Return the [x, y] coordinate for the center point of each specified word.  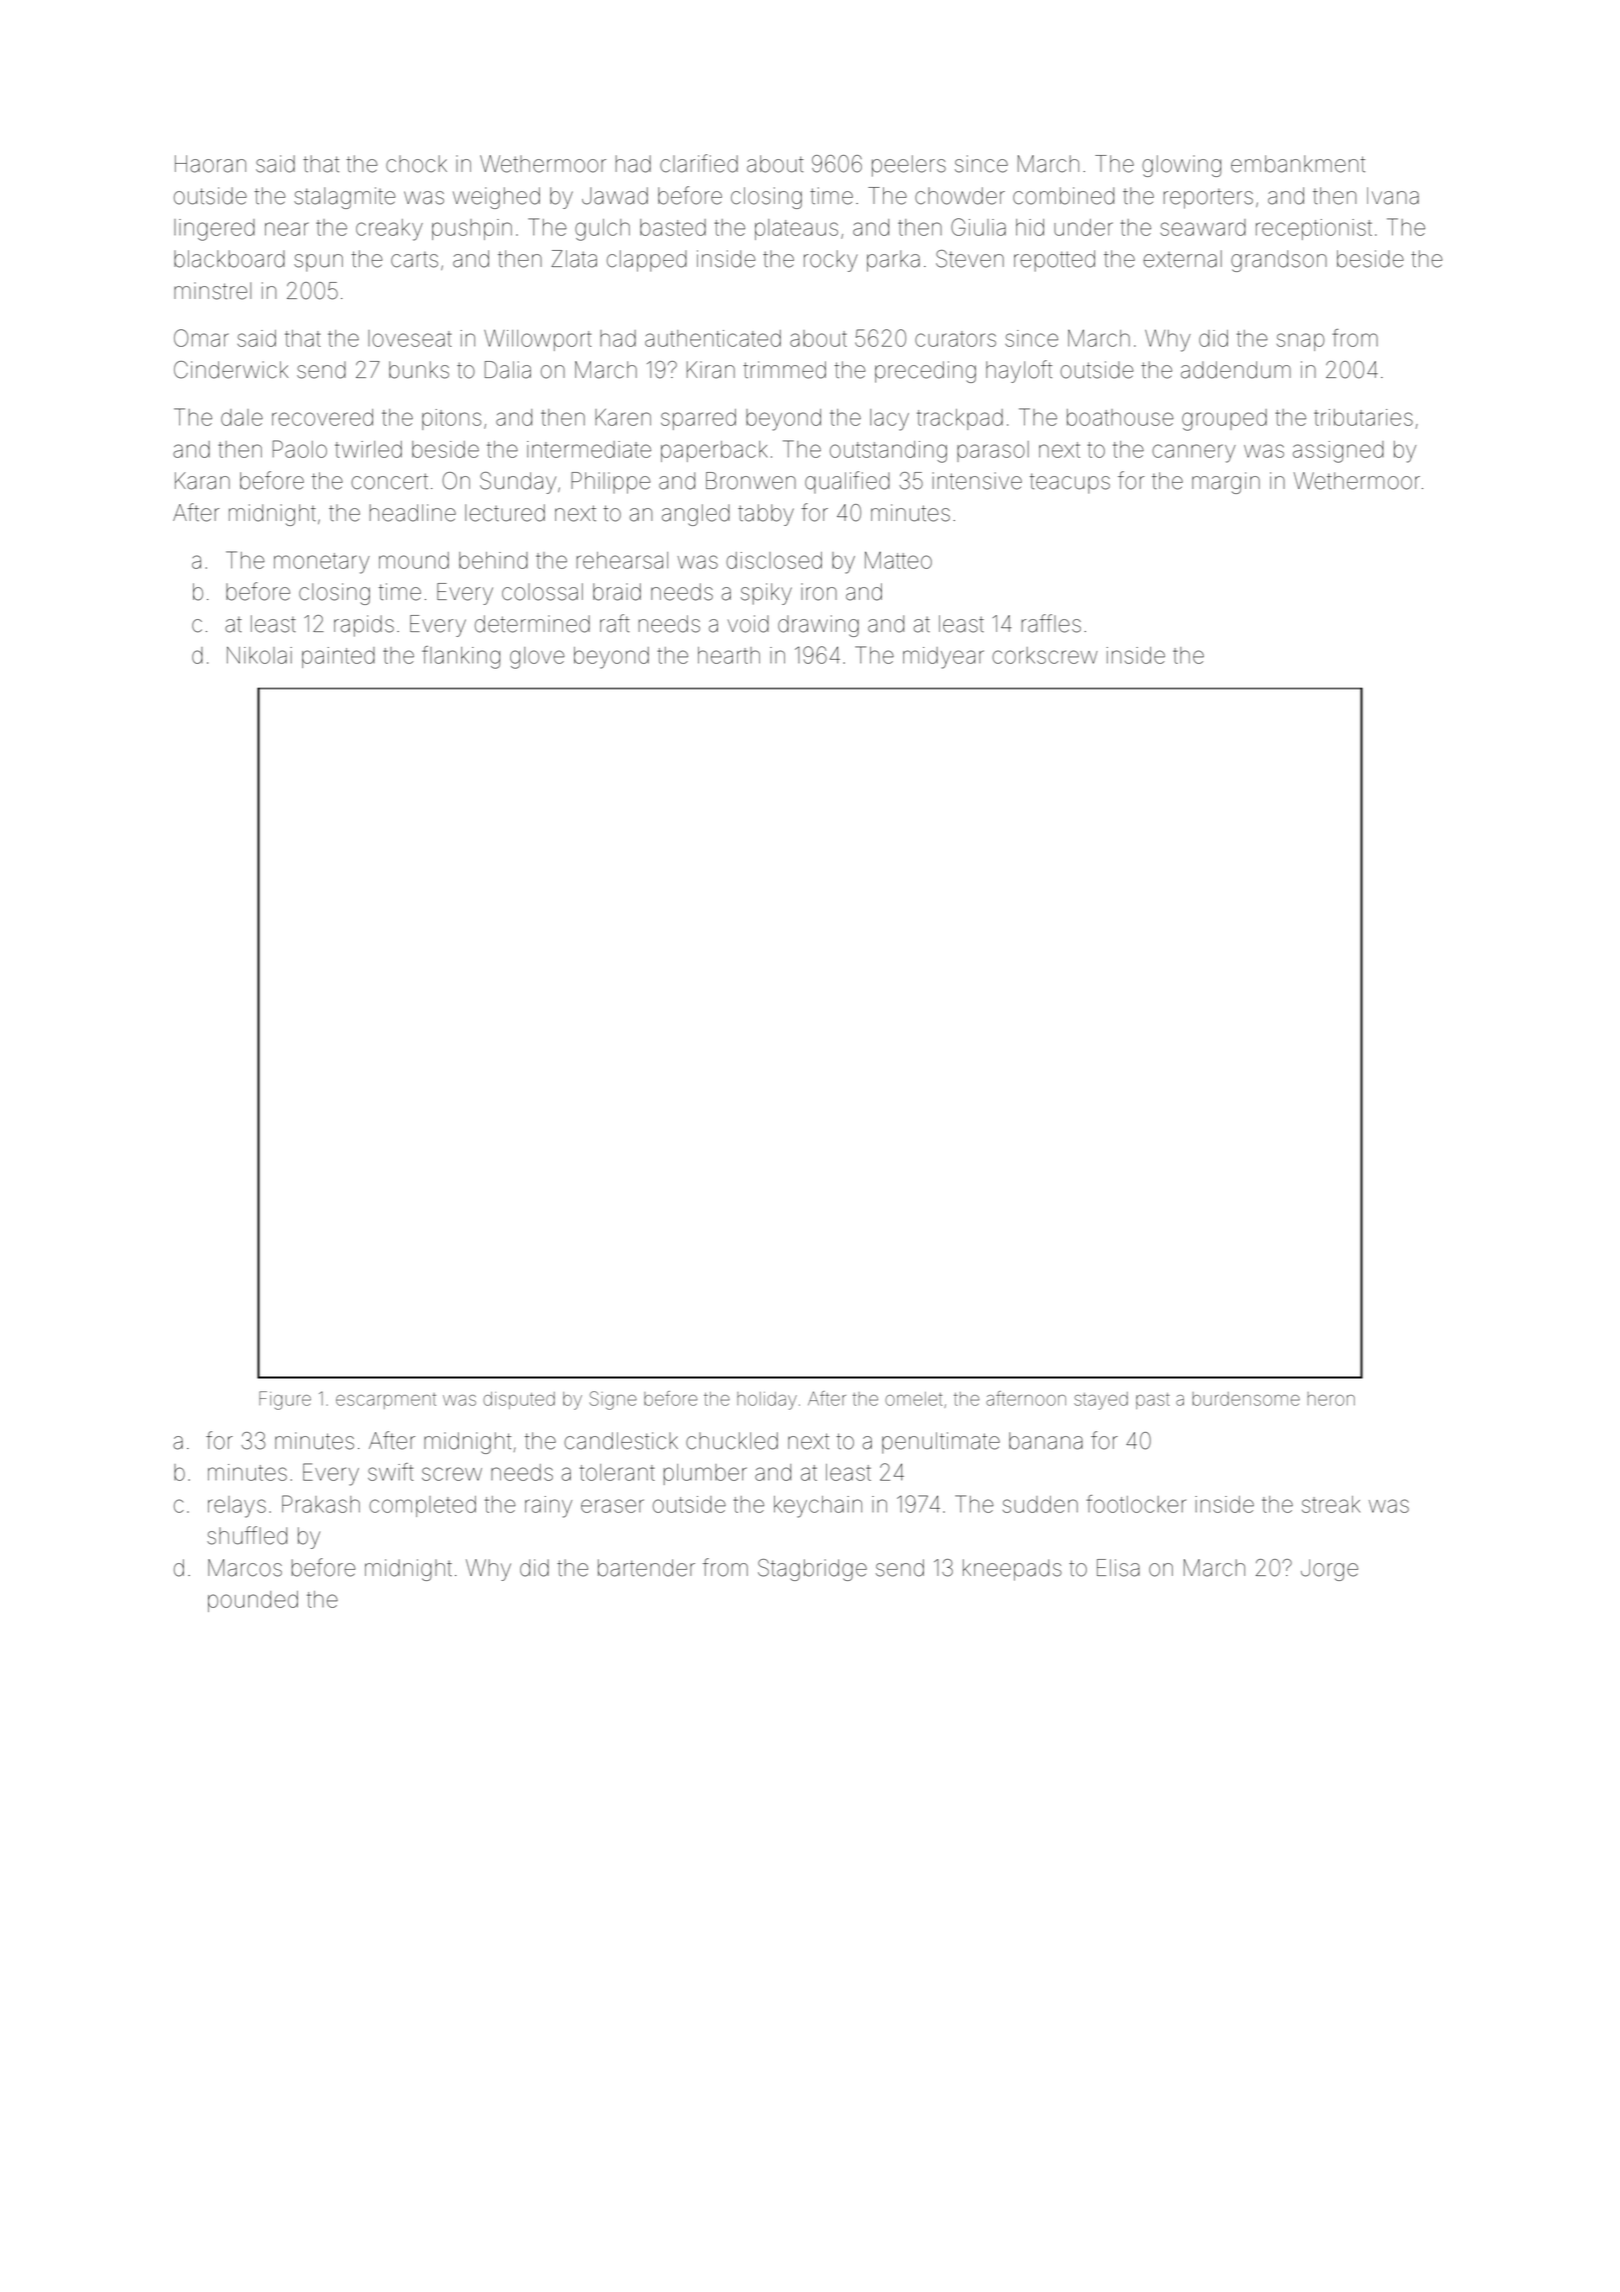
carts [414, 260]
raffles [1051, 623]
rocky [830, 261]
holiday [767, 1401]
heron [1331, 1399]
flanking [461, 657]
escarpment [386, 1401]
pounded [253, 1601]
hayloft [1019, 371]
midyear [943, 658]
